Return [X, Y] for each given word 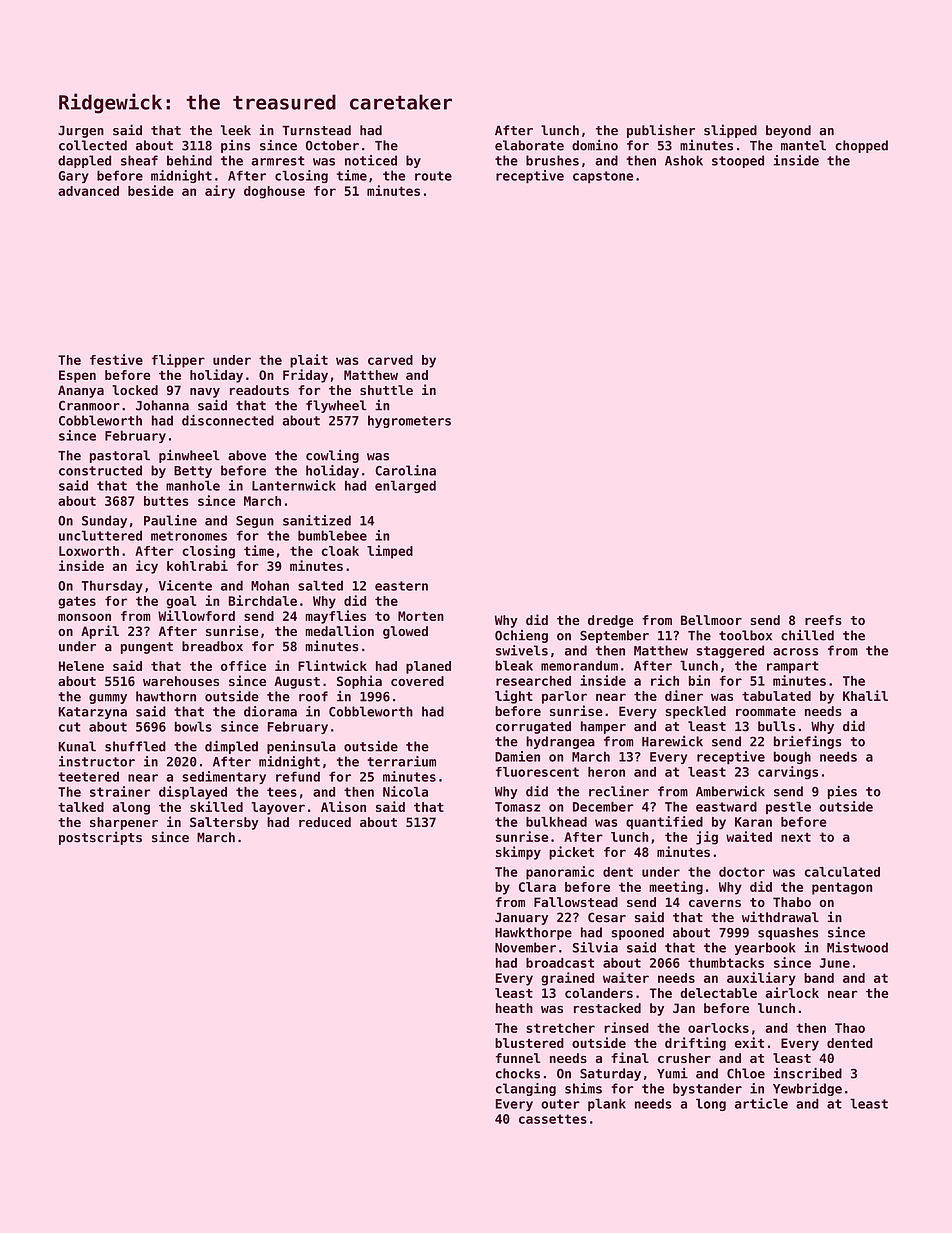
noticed [371, 160]
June [835, 963]
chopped [861, 146]
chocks [518, 1073]
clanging [526, 1089]
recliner [619, 791]
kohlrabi [197, 565]
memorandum [579, 665]
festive [116, 359]
